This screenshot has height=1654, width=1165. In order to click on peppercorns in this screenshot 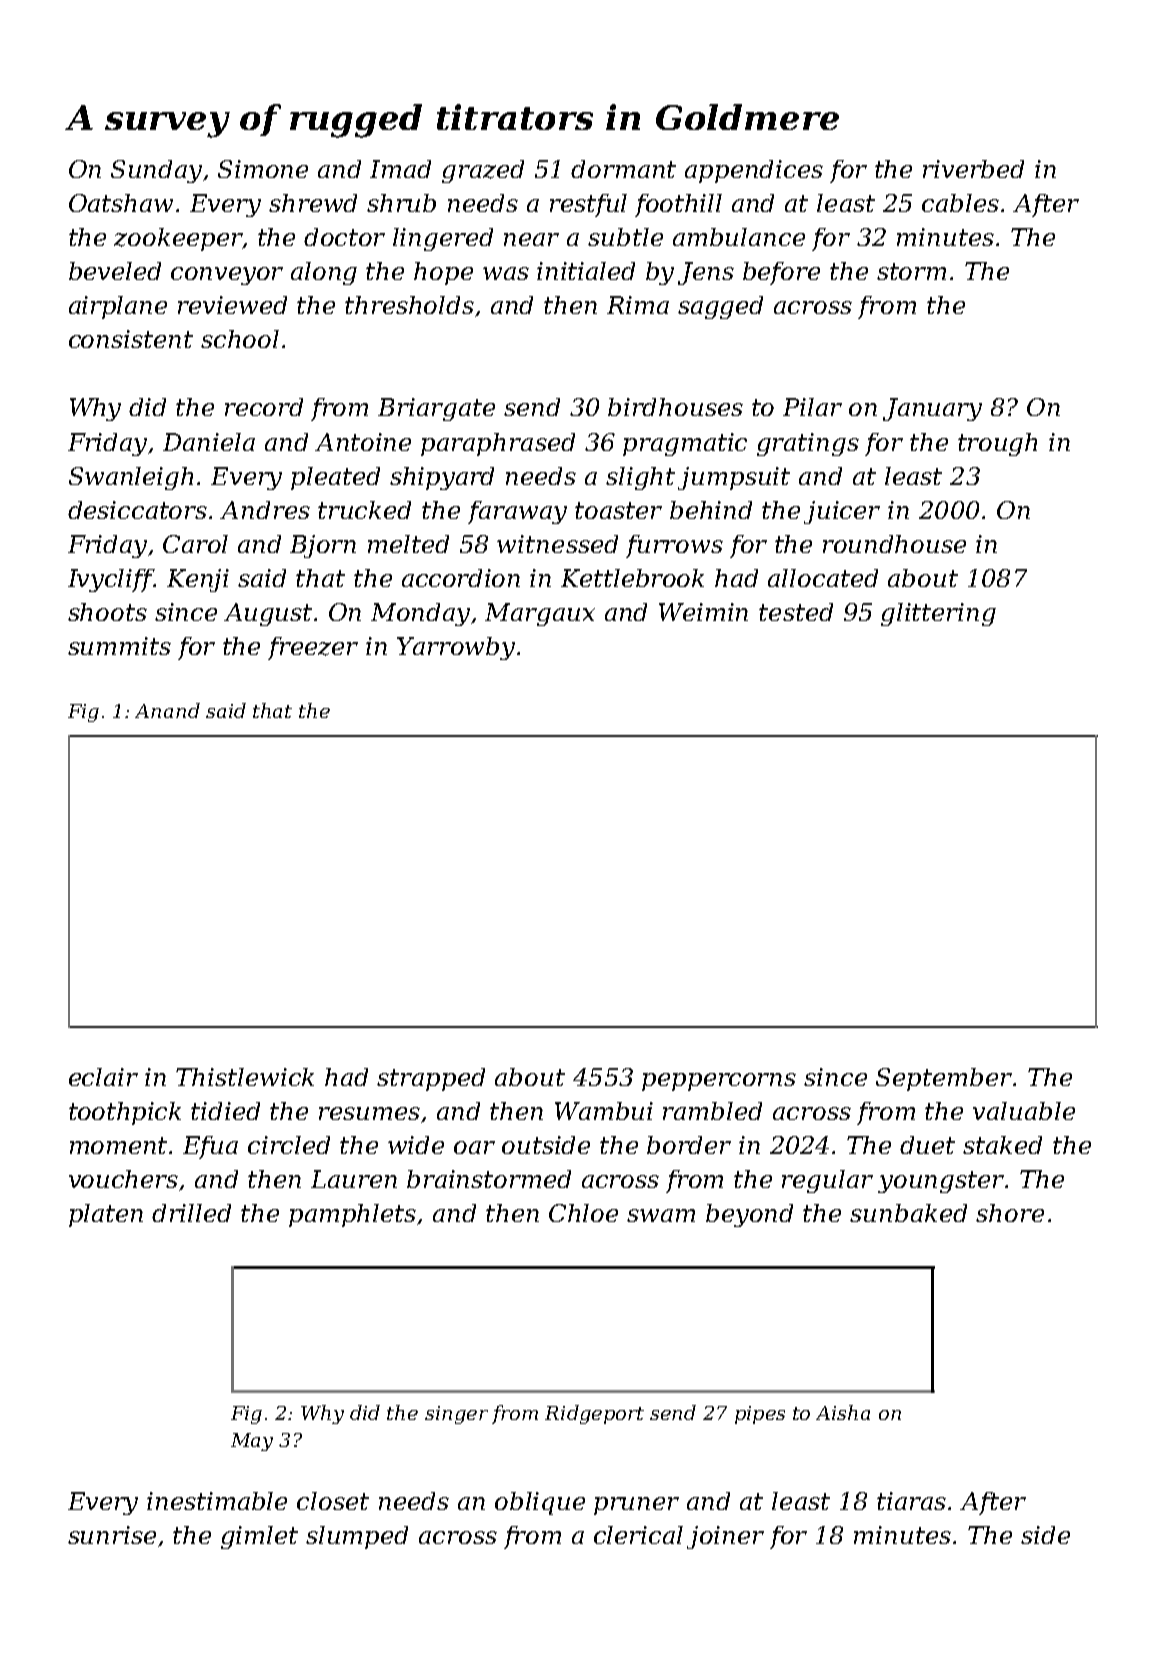, I will do `click(719, 1082)`.
